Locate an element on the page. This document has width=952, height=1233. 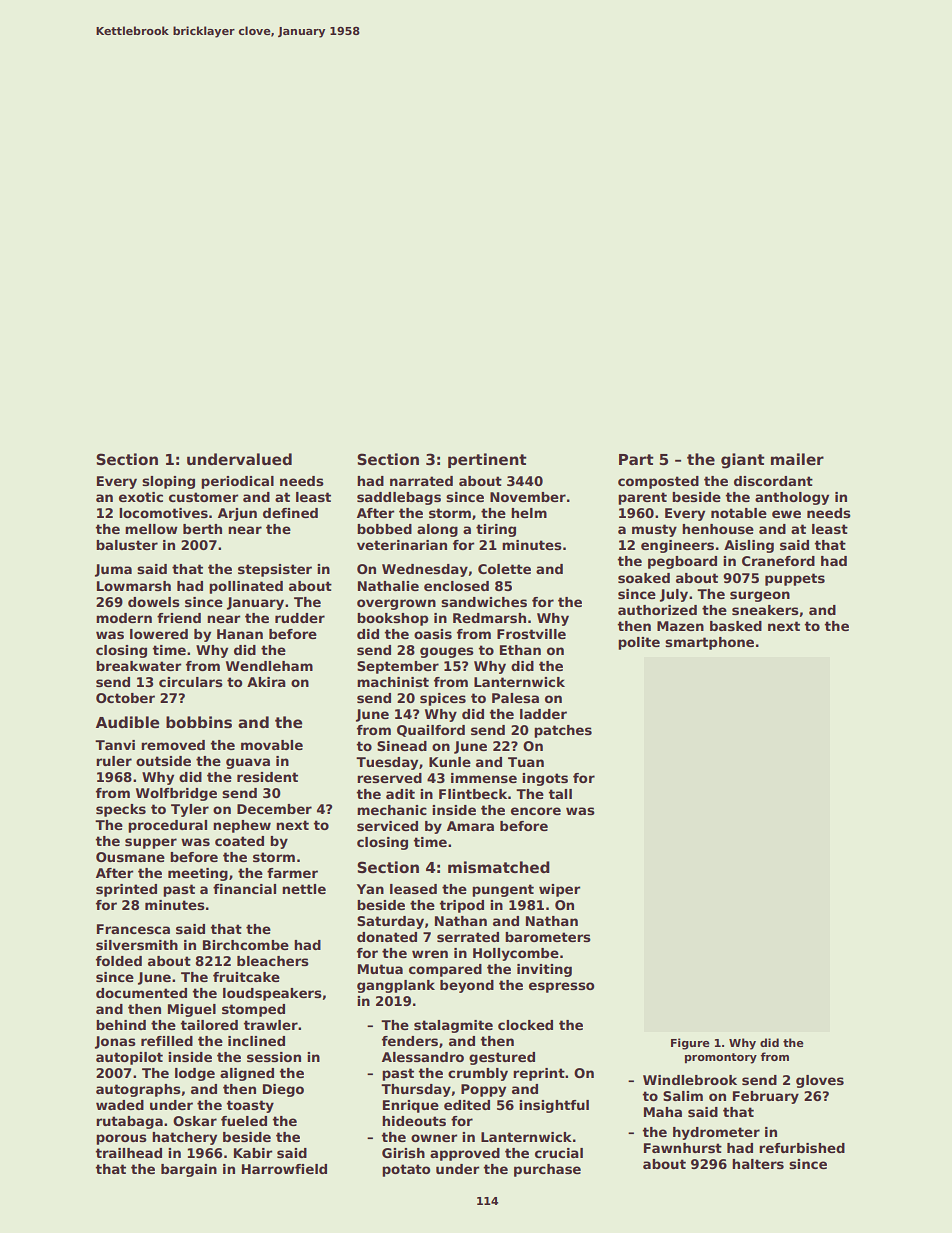
barometers is located at coordinates (548, 937).
